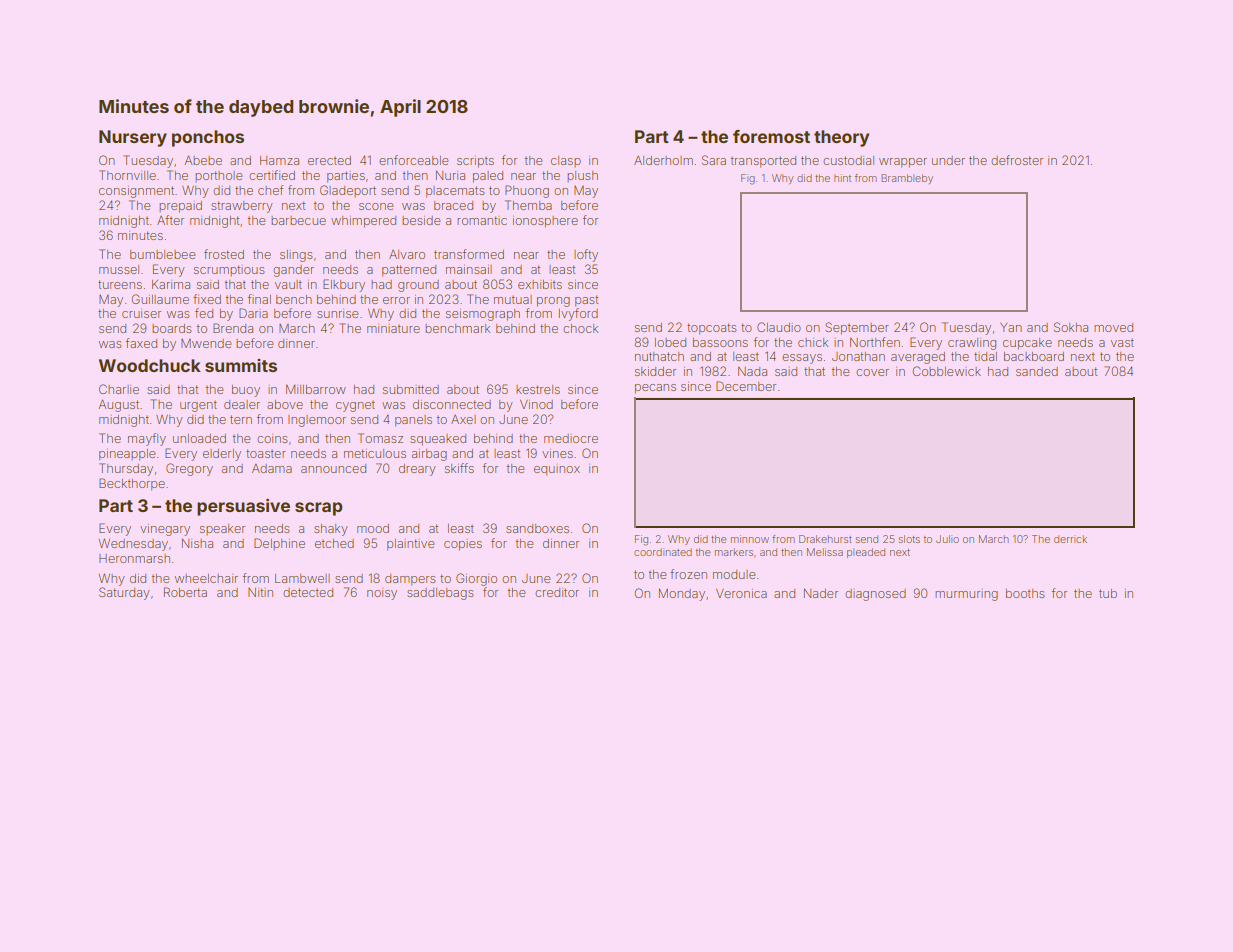  I want to click on minnow, so click(750, 539).
